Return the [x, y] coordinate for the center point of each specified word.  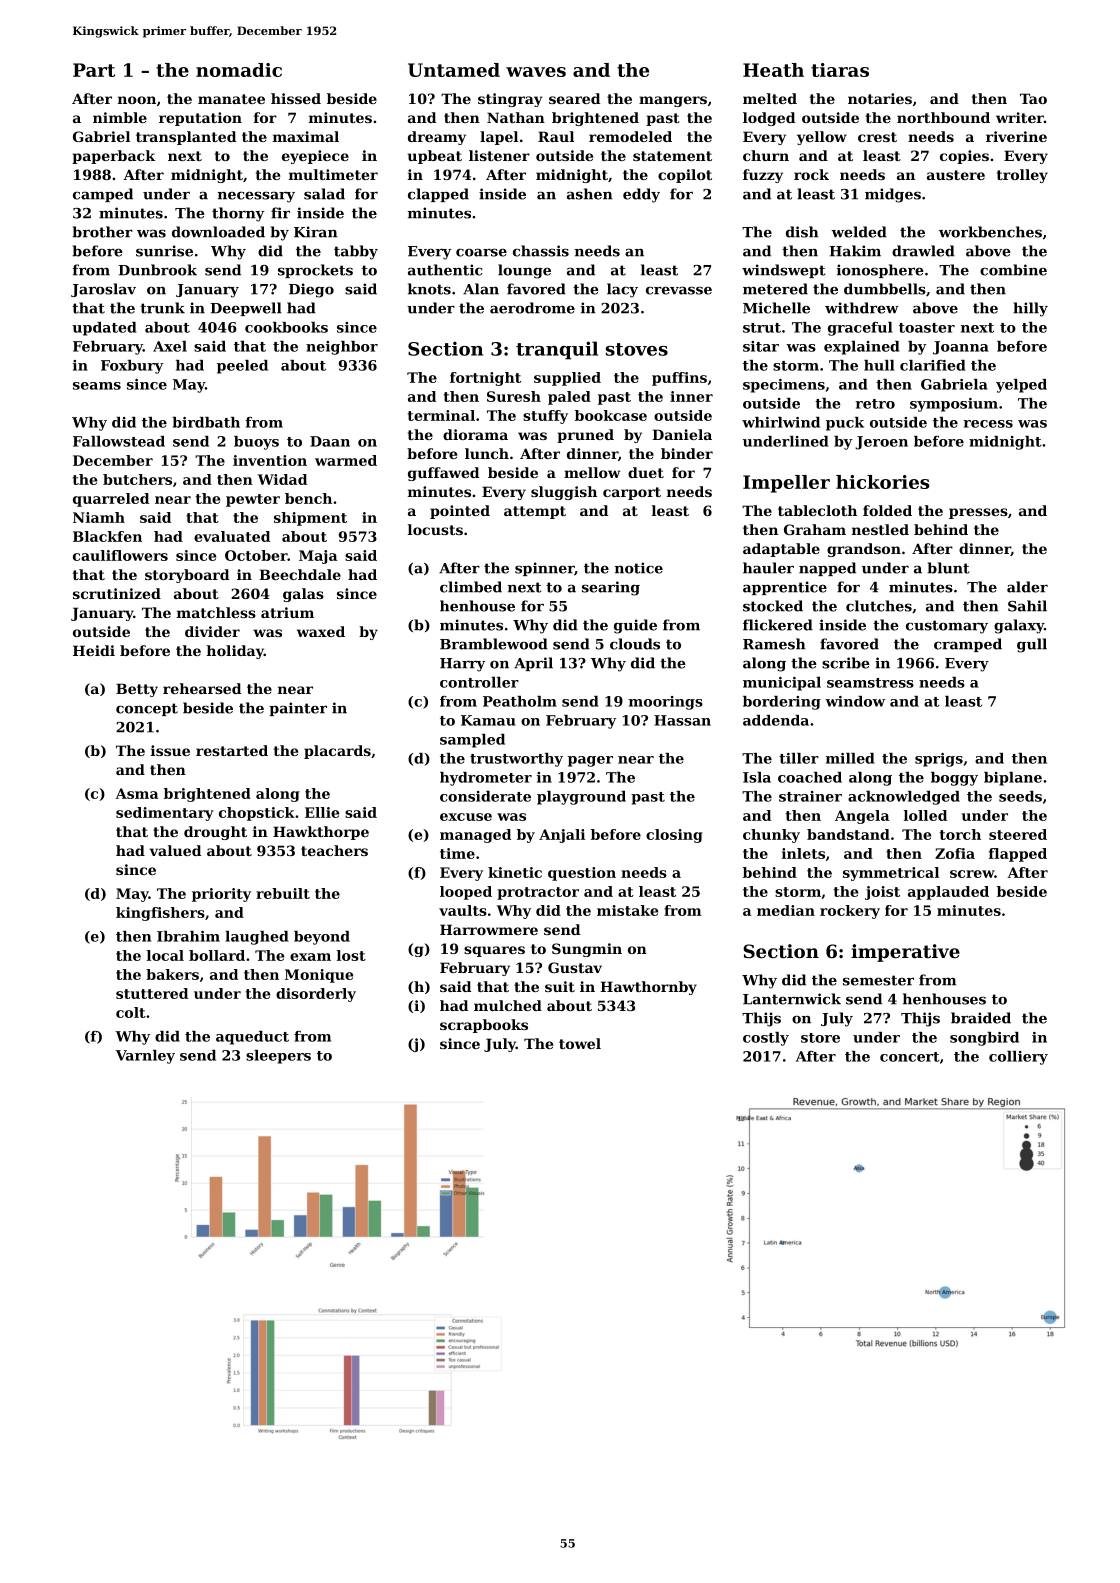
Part [94, 70]
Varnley [145, 1057]
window [855, 701]
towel [580, 1043]
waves [536, 72]
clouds [635, 644]
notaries [880, 98]
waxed [321, 631]
